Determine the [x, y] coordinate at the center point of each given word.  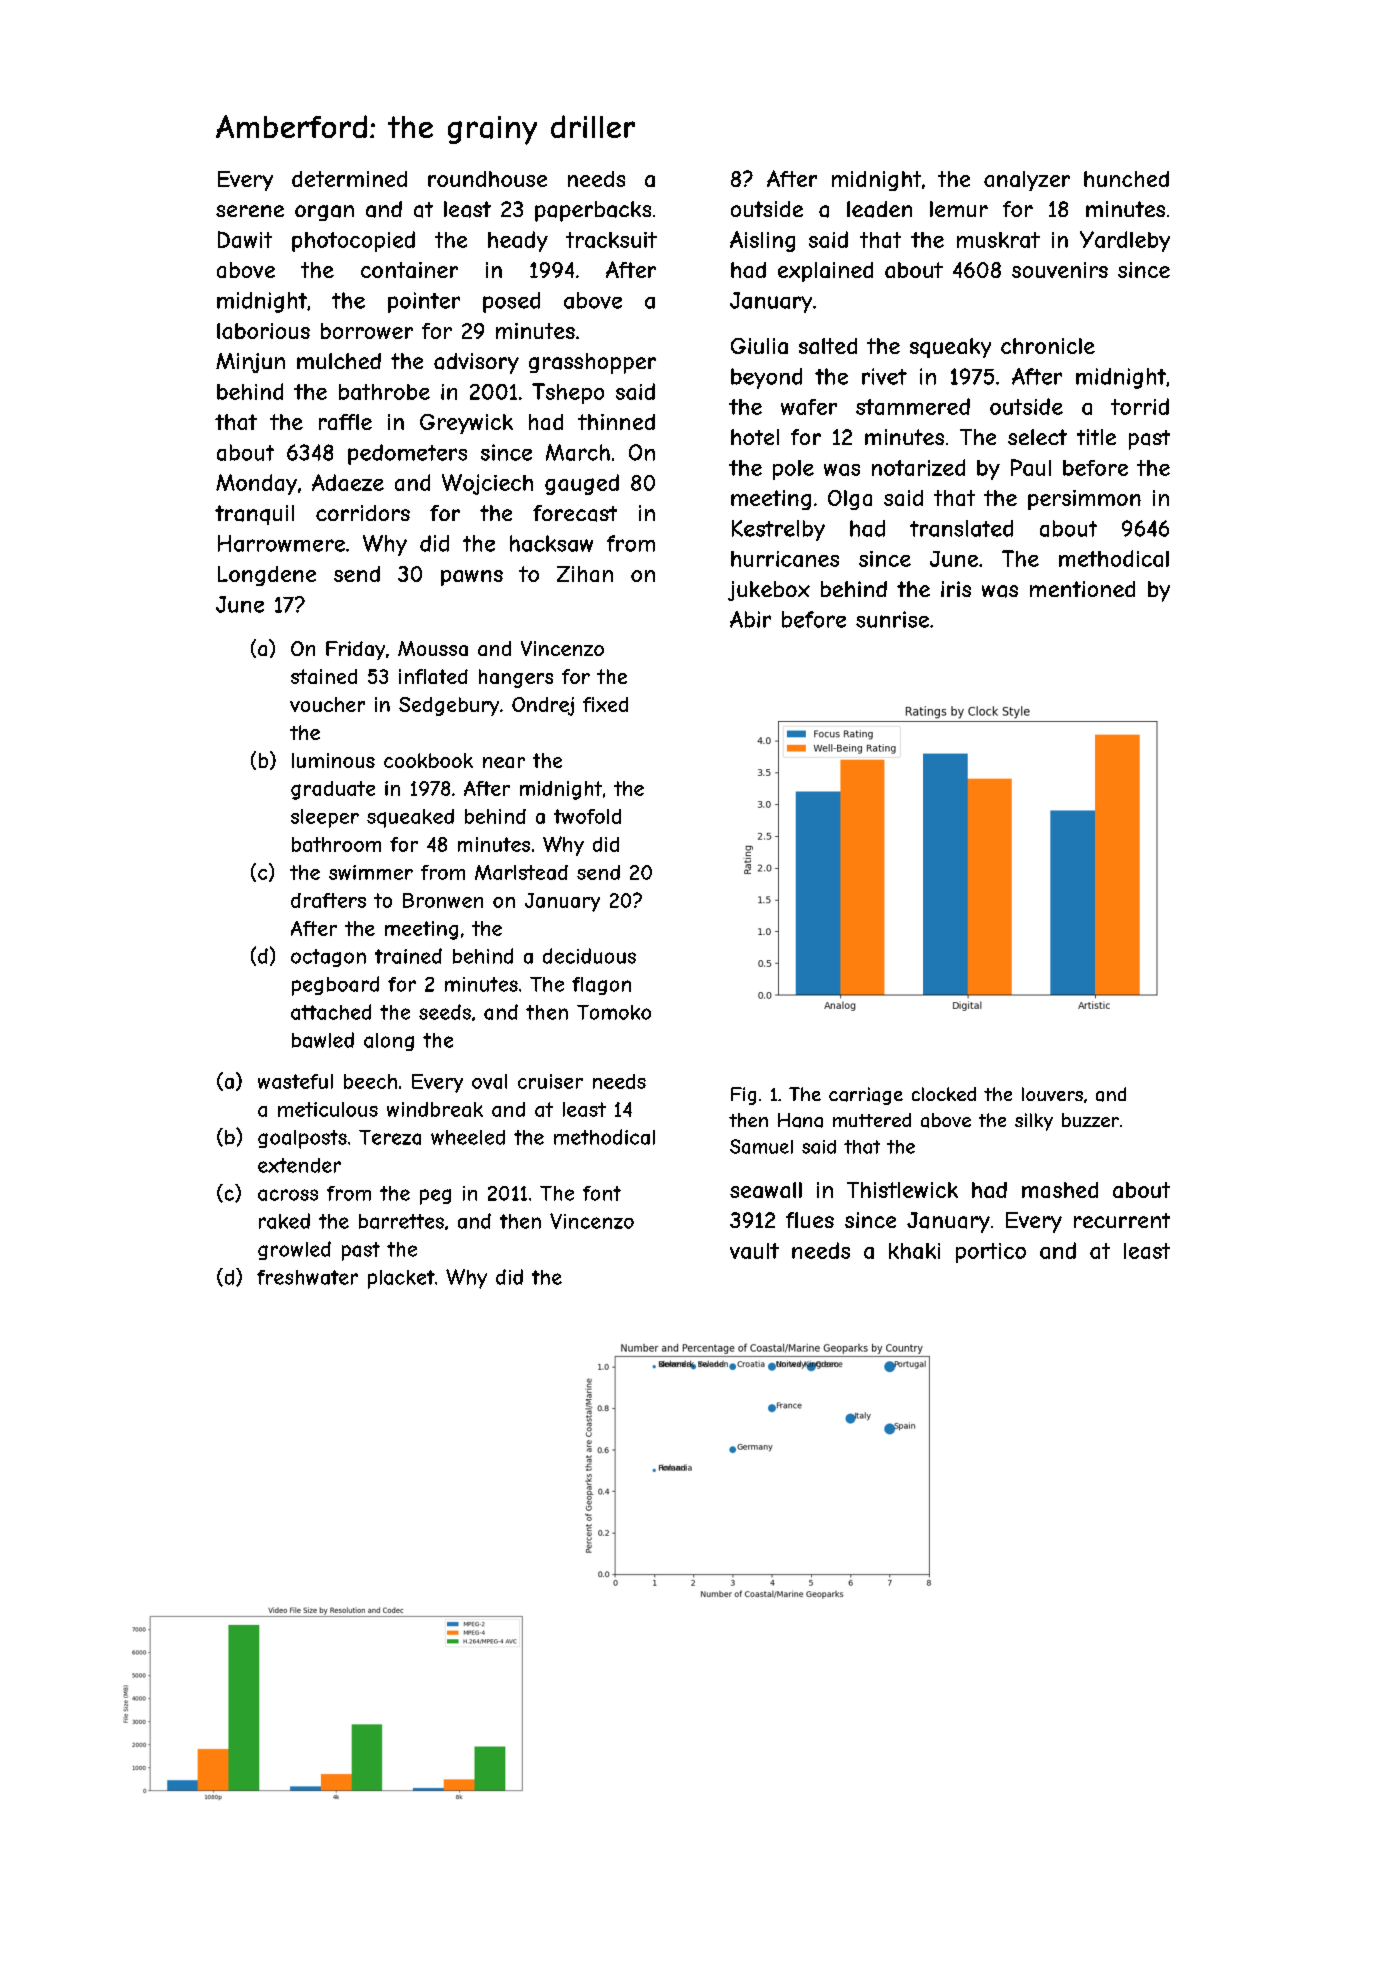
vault [754, 1251]
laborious [263, 331]
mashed [1060, 1190]
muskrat [998, 240]
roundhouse [487, 179]
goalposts [302, 1139]
